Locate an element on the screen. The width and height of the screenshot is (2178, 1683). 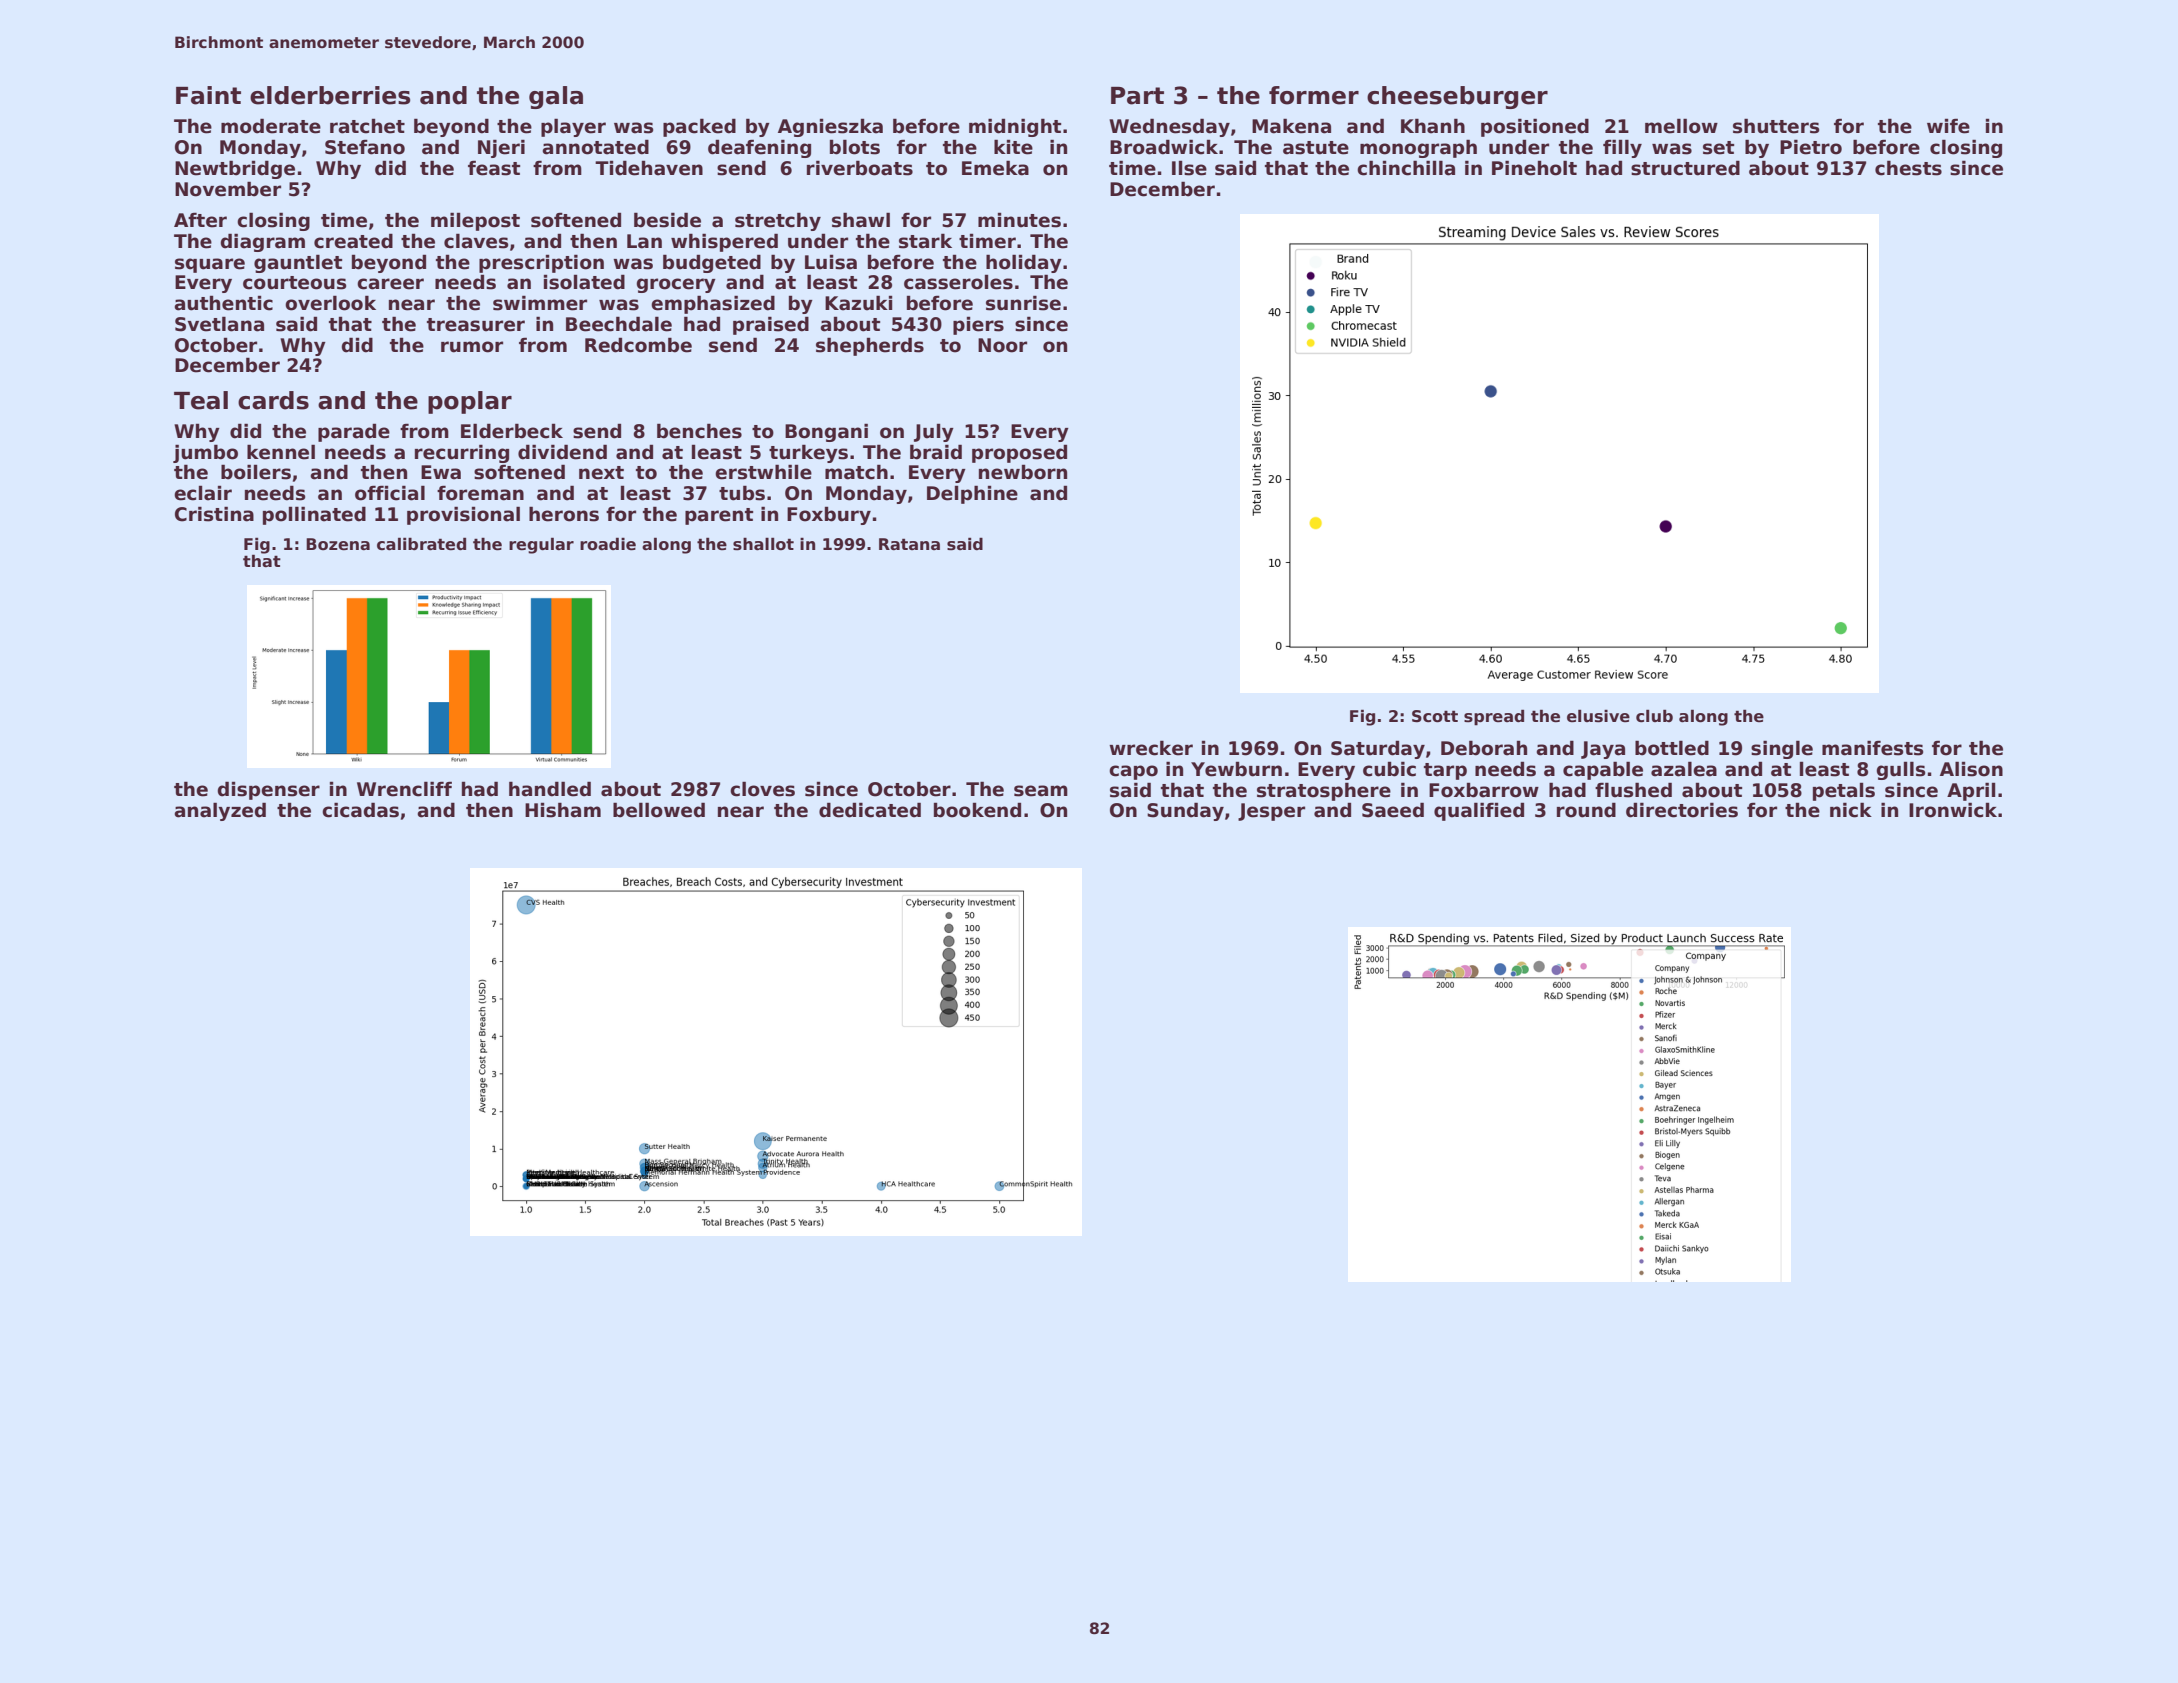
blots is located at coordinates (855, 147).
